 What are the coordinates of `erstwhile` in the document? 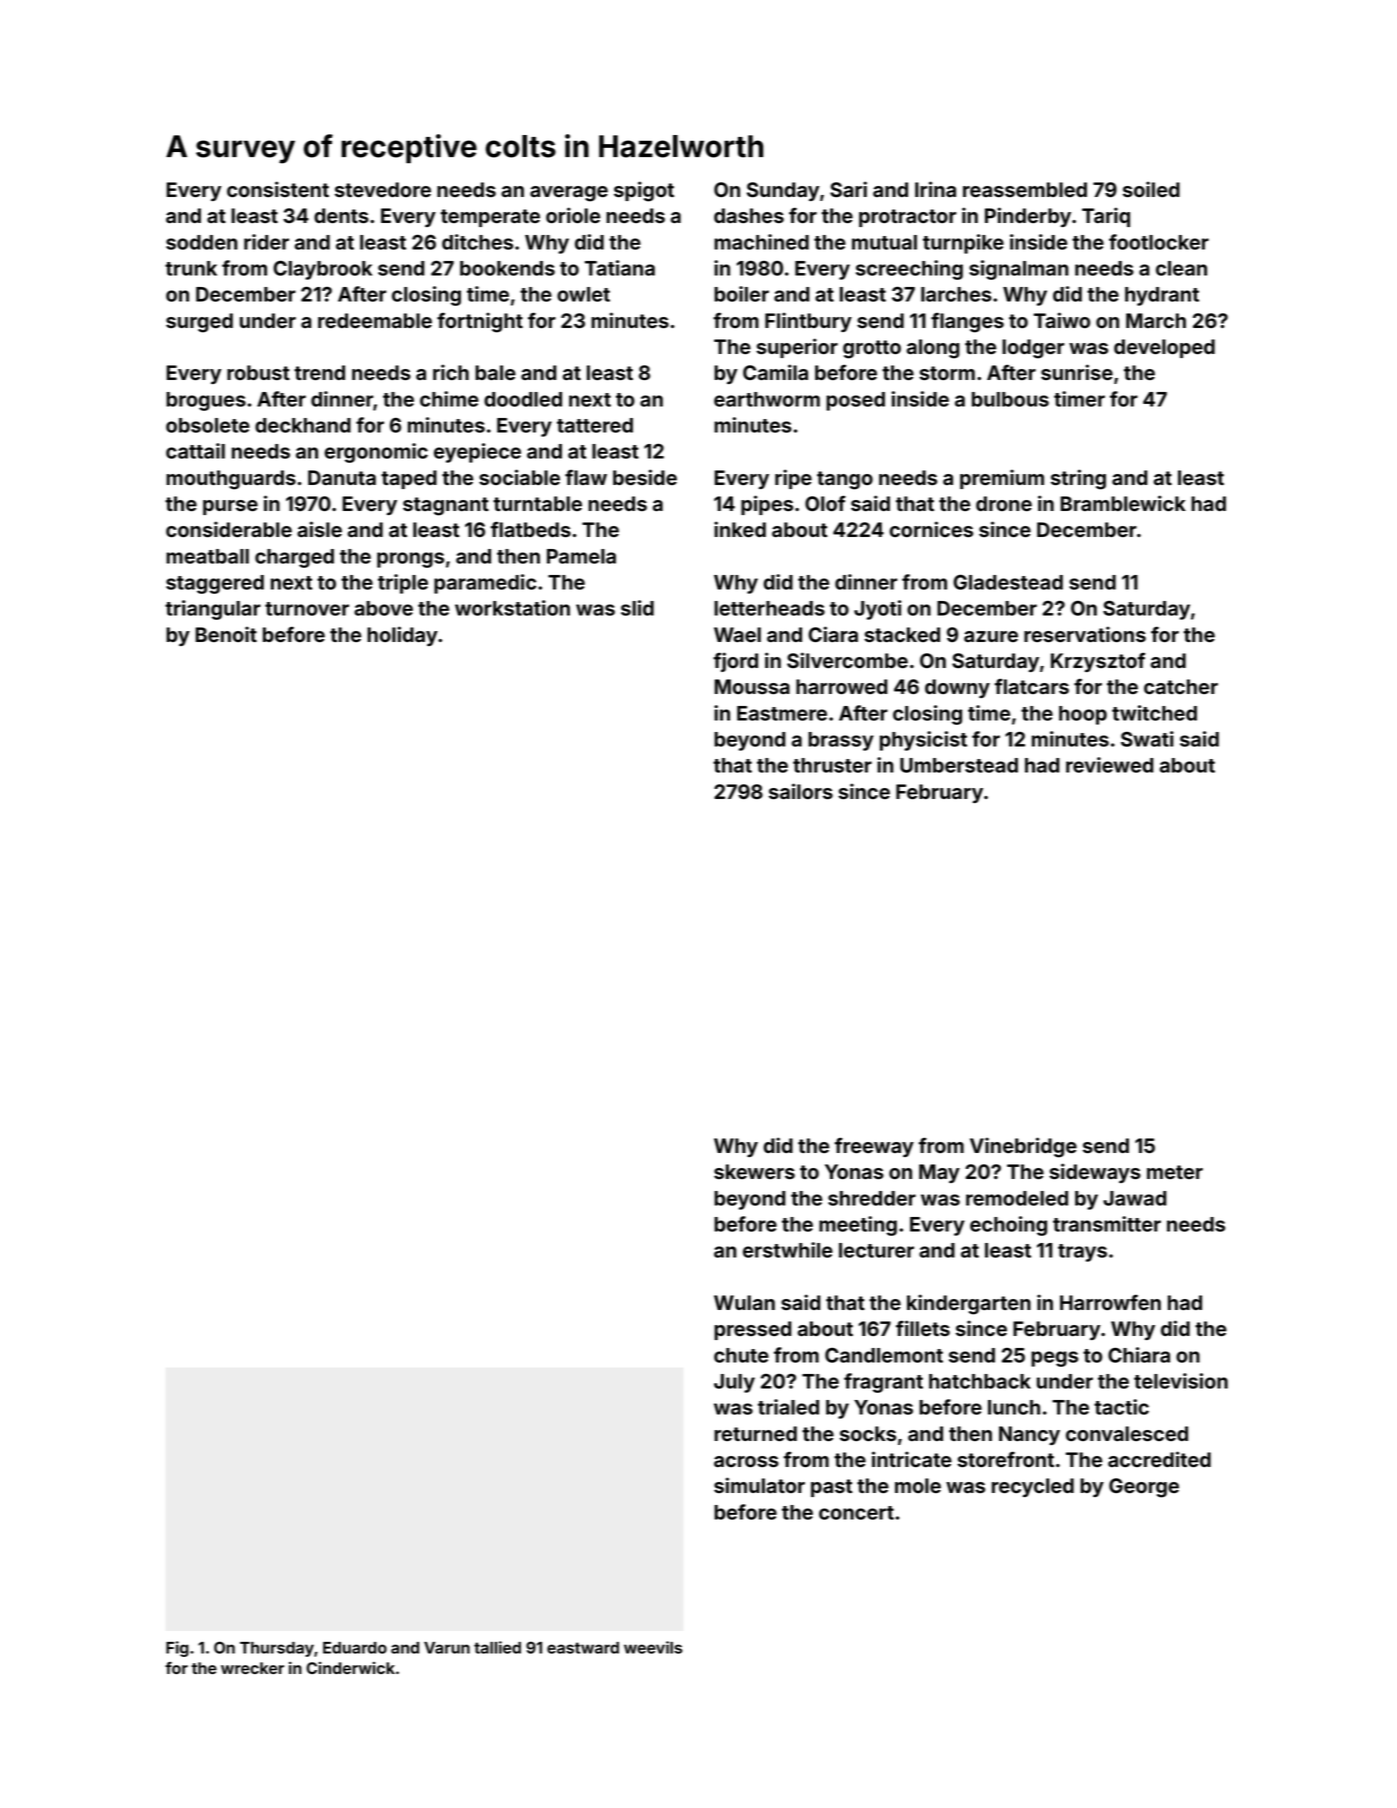 It's located at (788, 1250).
